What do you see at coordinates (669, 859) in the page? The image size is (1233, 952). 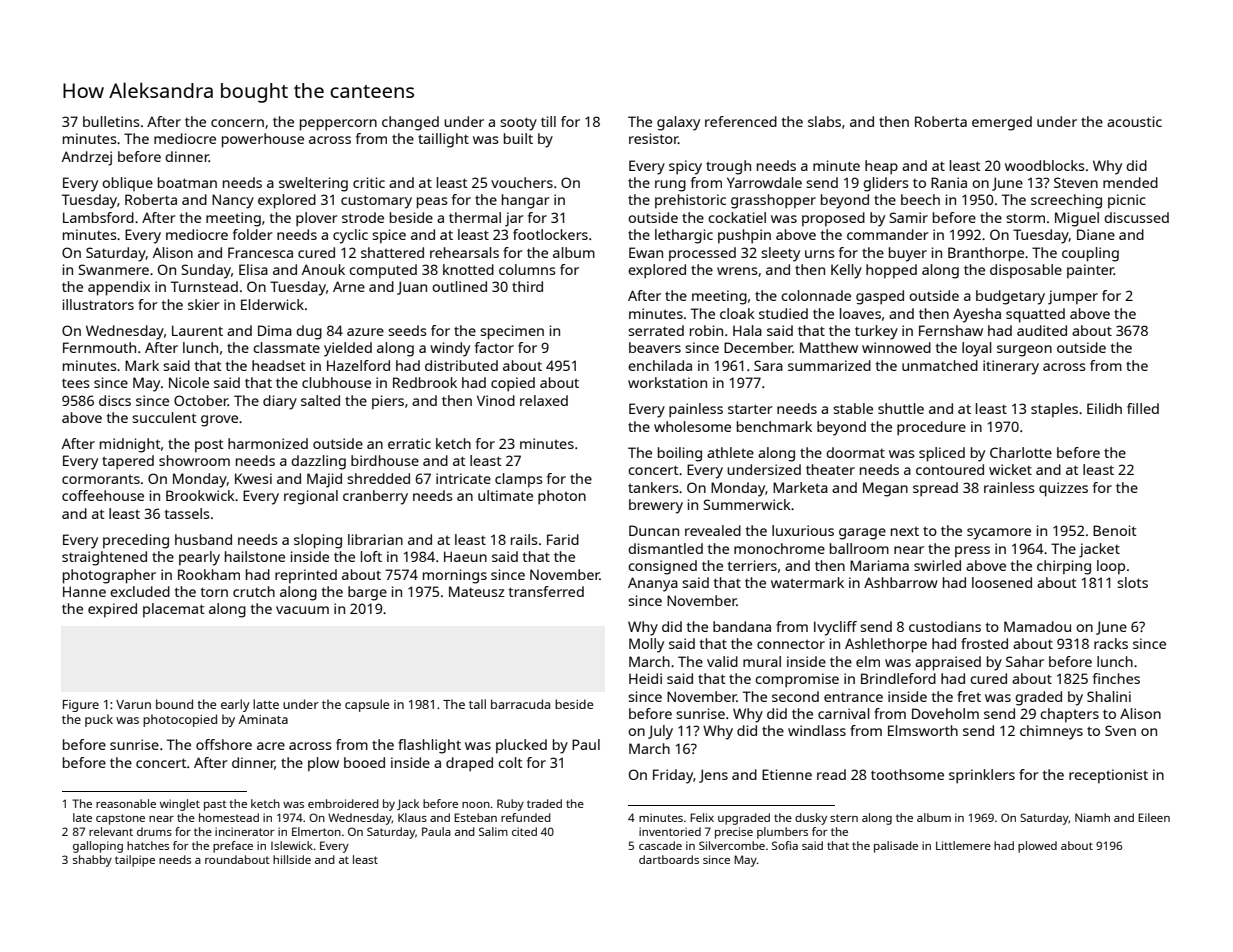 I see `dartboards` at bounding box center [669, 859].
